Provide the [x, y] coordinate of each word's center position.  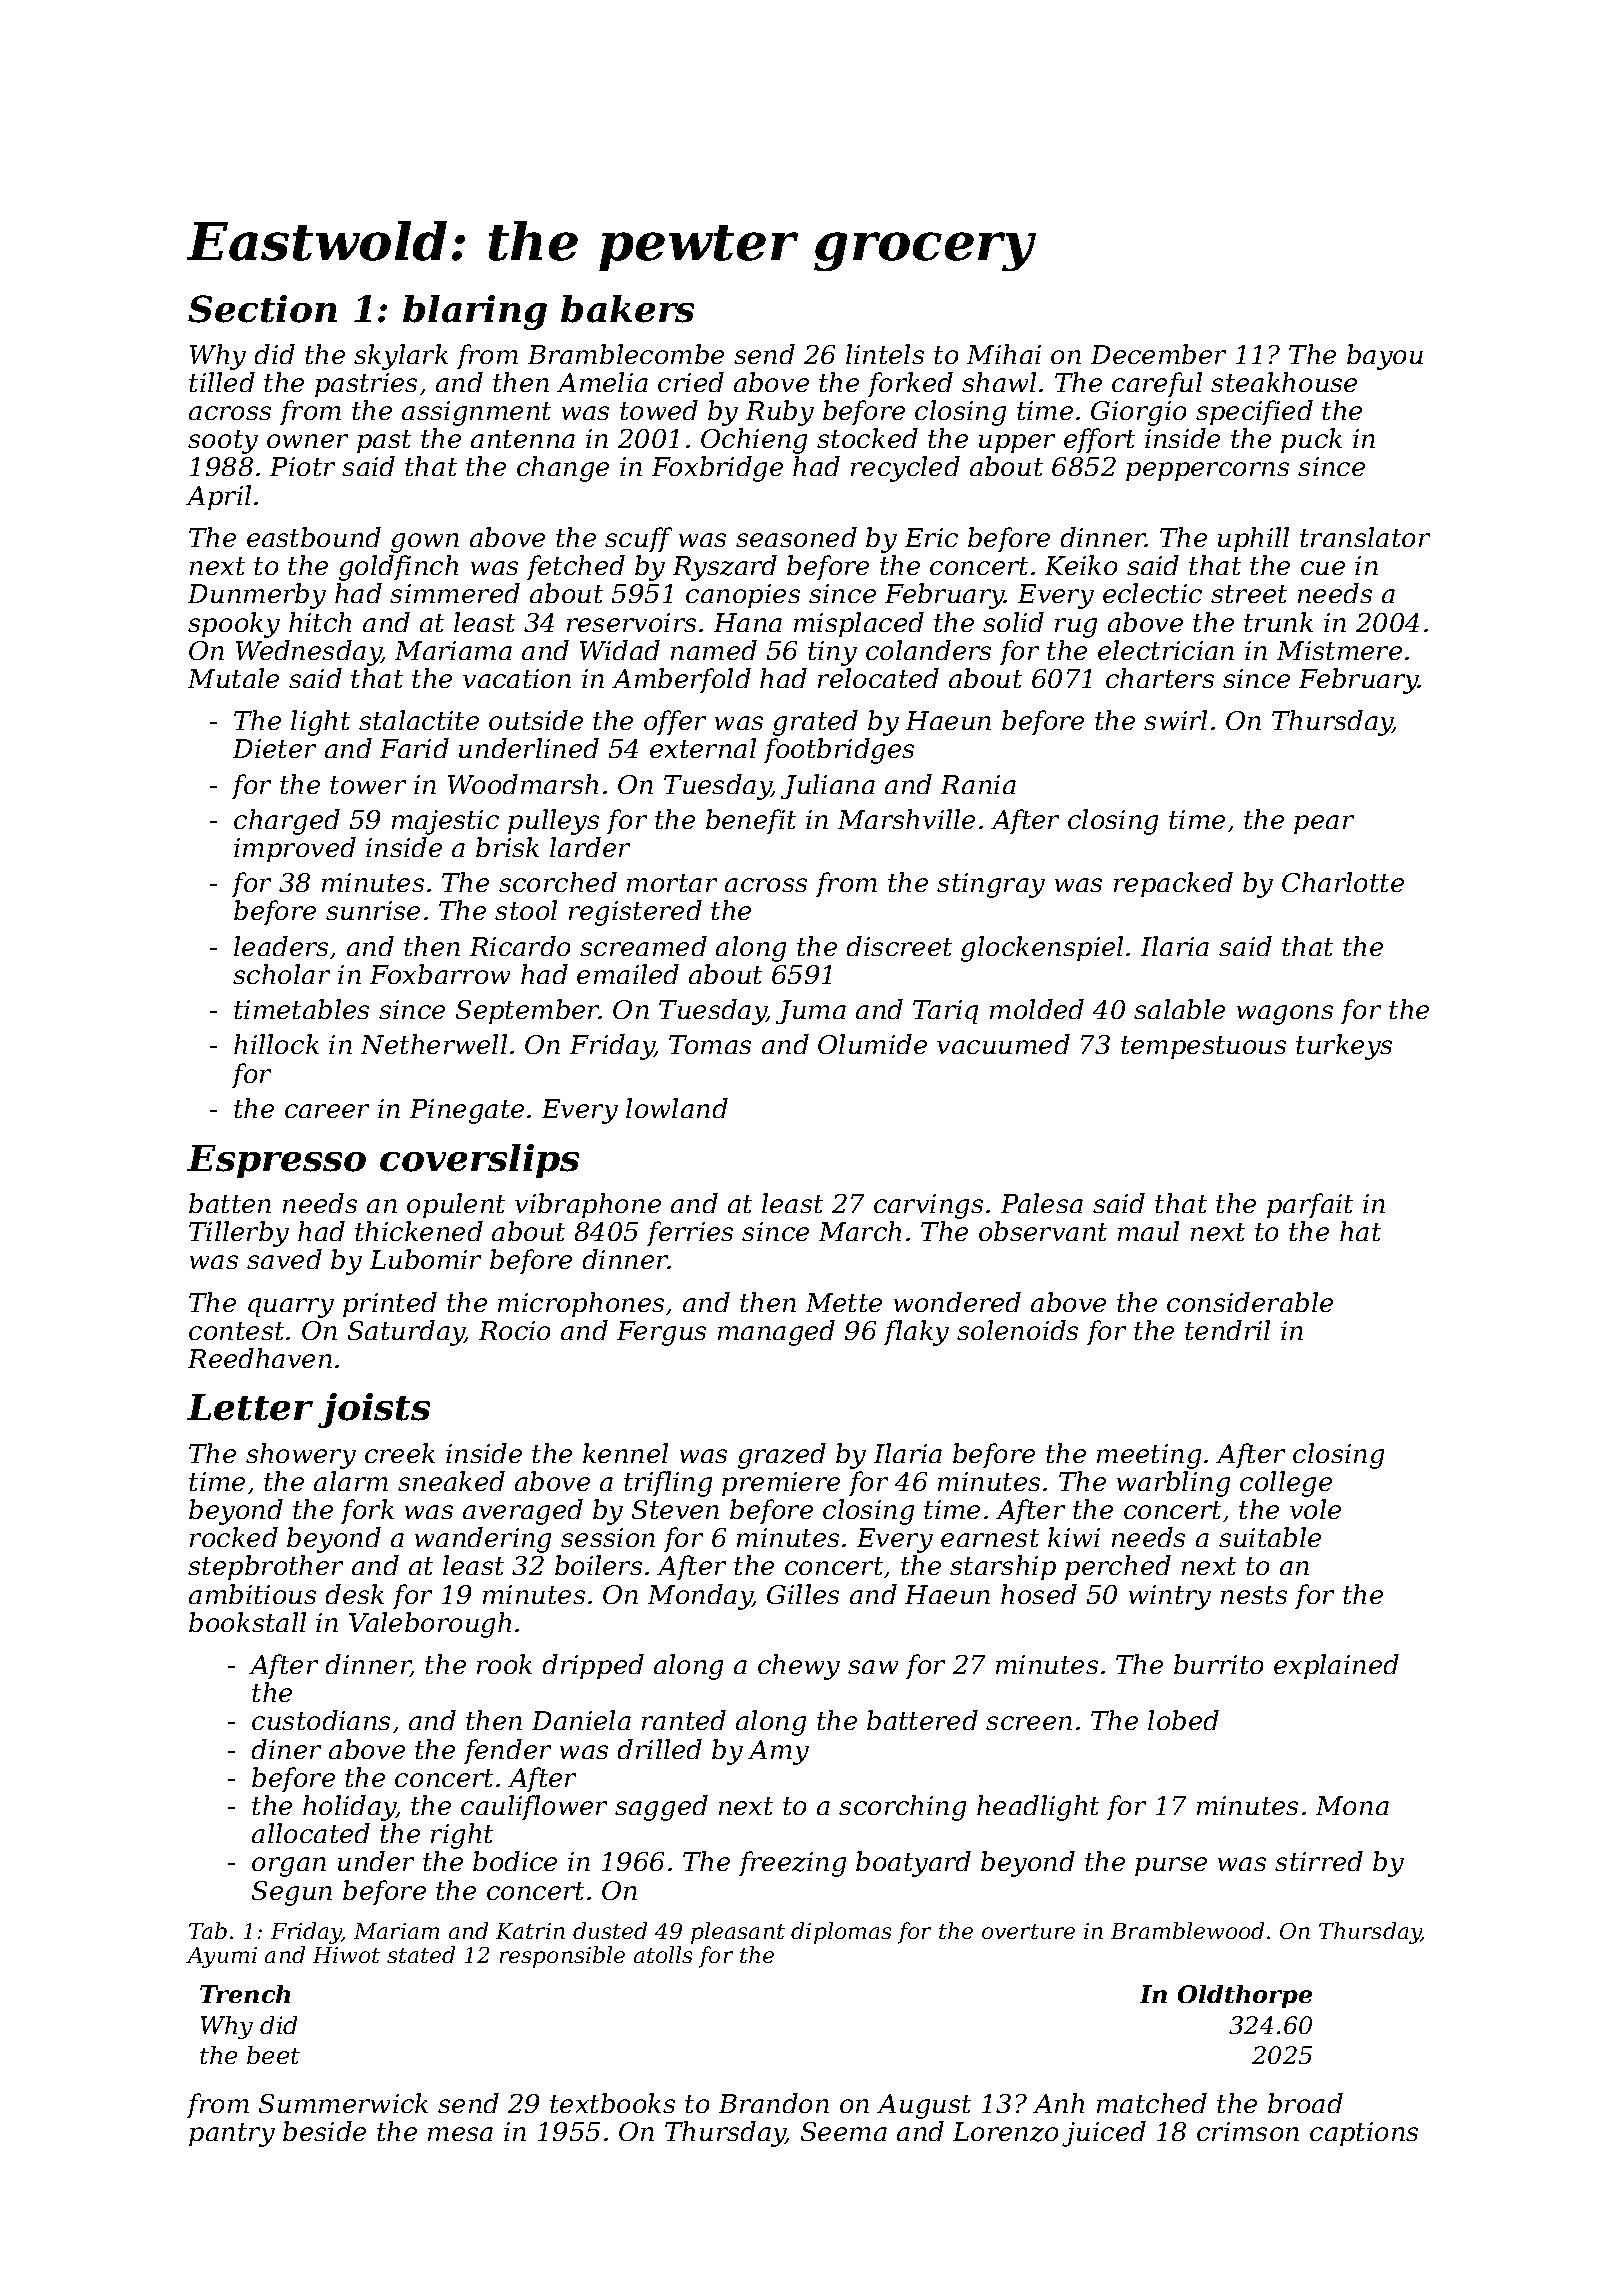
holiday [349, 1808]
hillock [276, 1044]
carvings [928, 1206]
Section [262, 309]
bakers [627, 309]
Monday [700, 1597]
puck [1311, 440]
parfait [1310, 1205]
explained [1336, 1666]
